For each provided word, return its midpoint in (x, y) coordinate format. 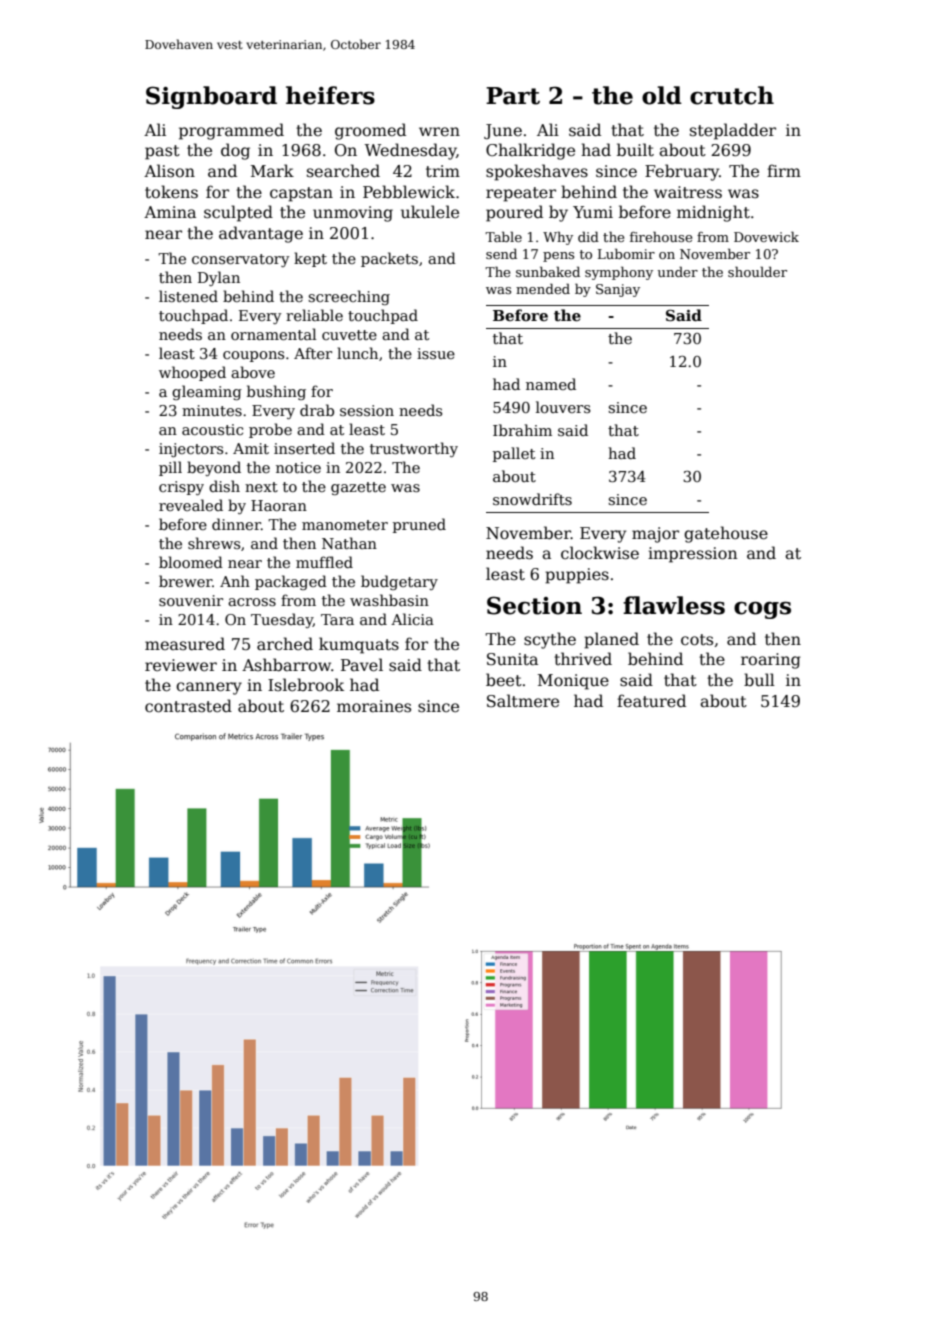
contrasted (188, 706)
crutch (732, 95)
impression (693, 555)
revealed (191, 505)
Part (513, 96)
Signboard (211, 97)
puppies (577, 576)
